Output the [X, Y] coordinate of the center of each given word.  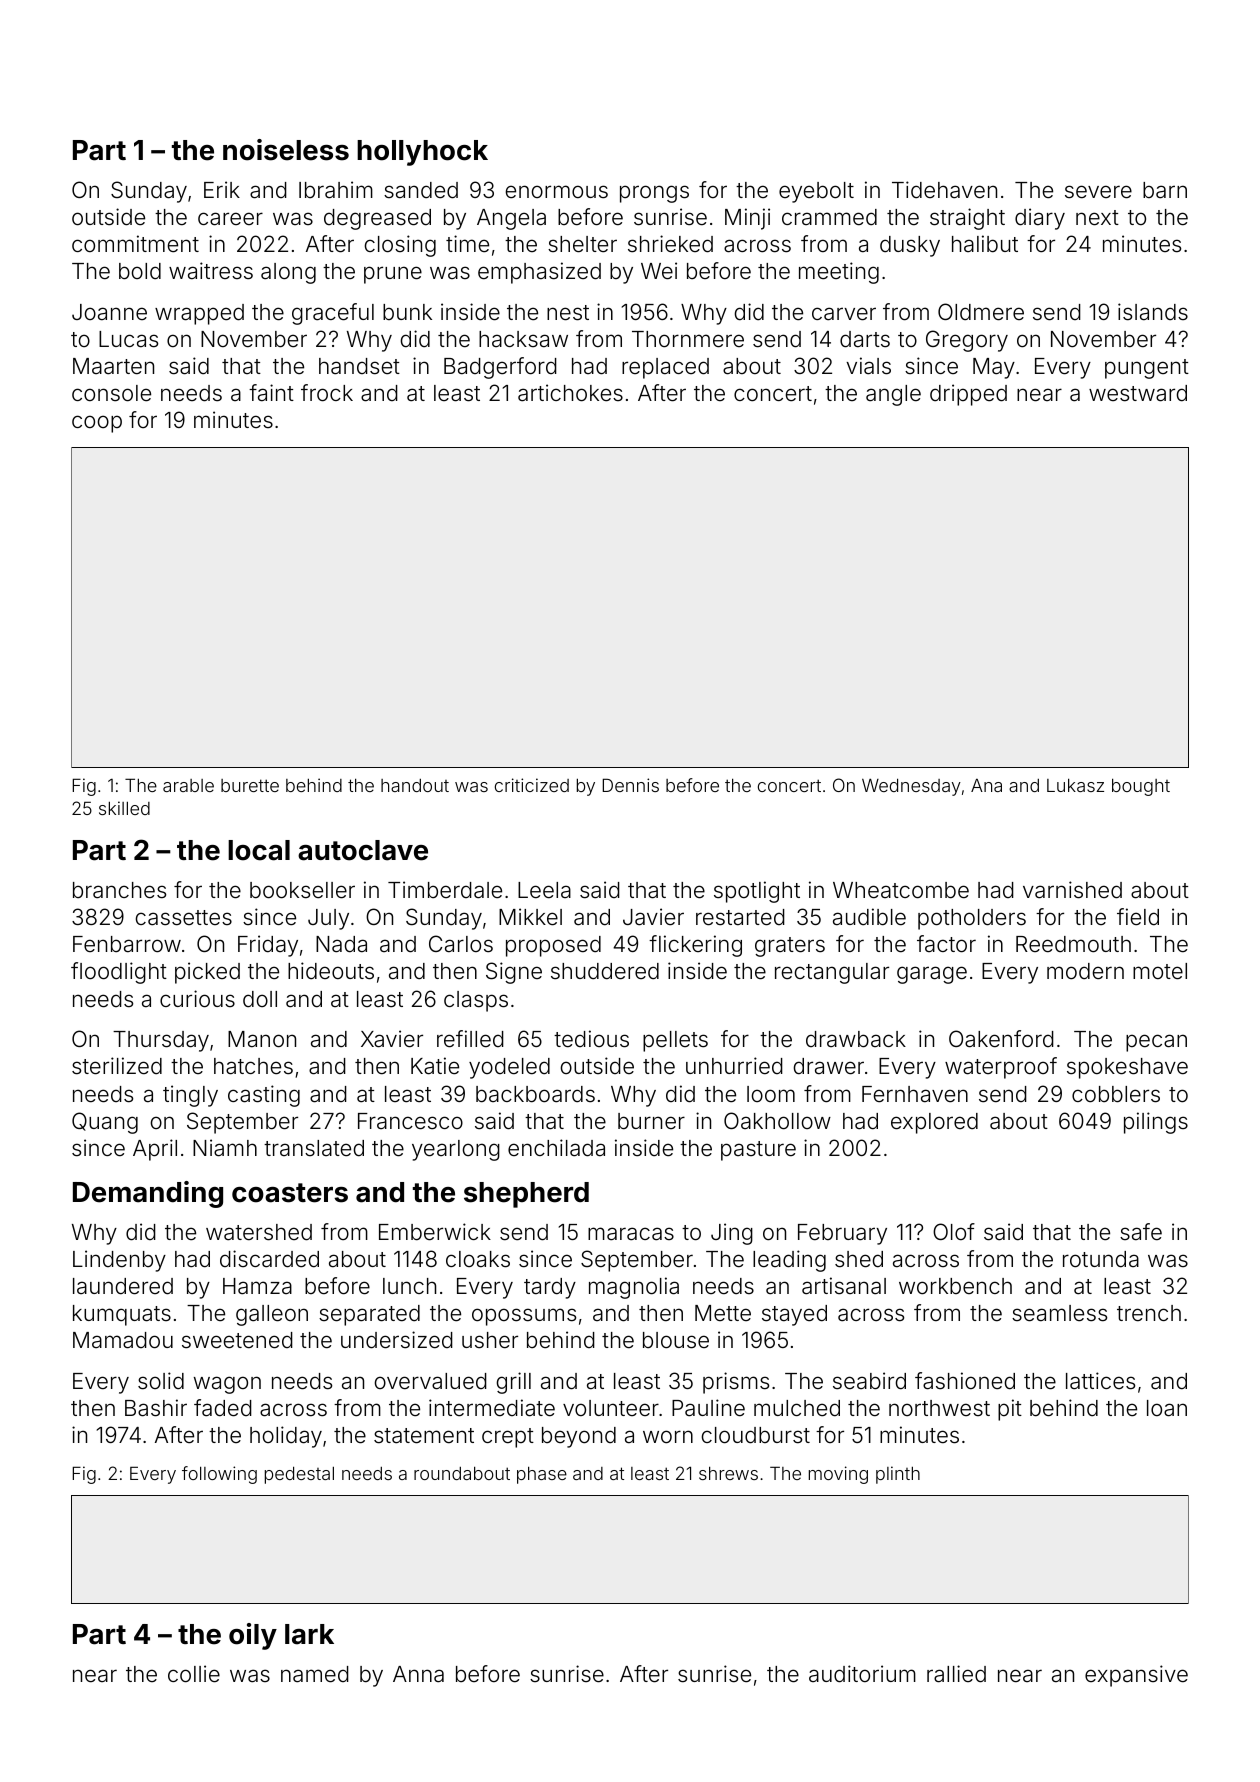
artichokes [570, 393]
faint [271, 393]
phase [542, 1475]
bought [1141, 787]
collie [194, 1674]
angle [893, 395]
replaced [665, 368]
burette [250, 785]
